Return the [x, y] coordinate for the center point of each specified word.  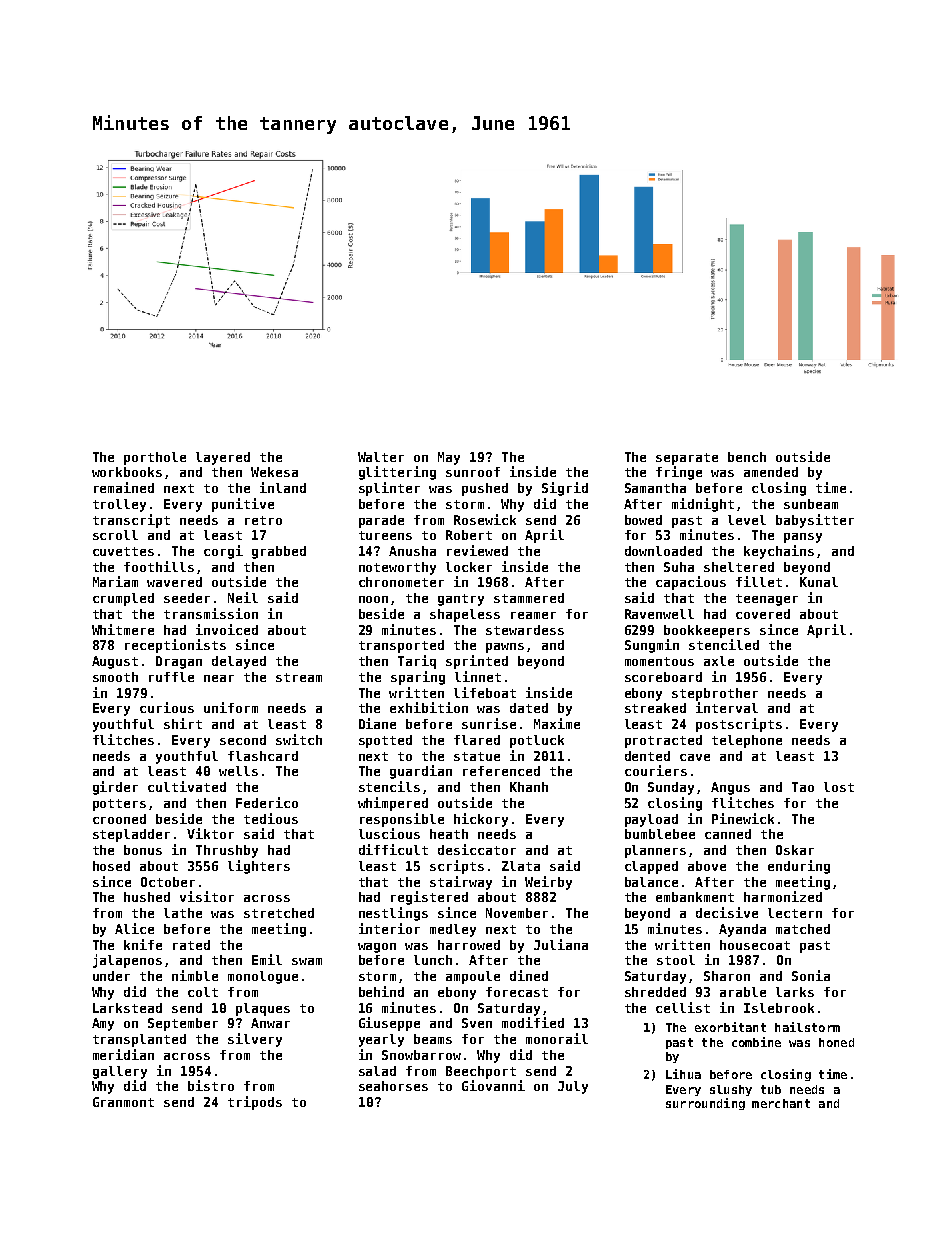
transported [401, 646]
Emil [267, 959]
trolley [119, 505]
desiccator [477, 849]
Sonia [811, 975]
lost [839, 787]
